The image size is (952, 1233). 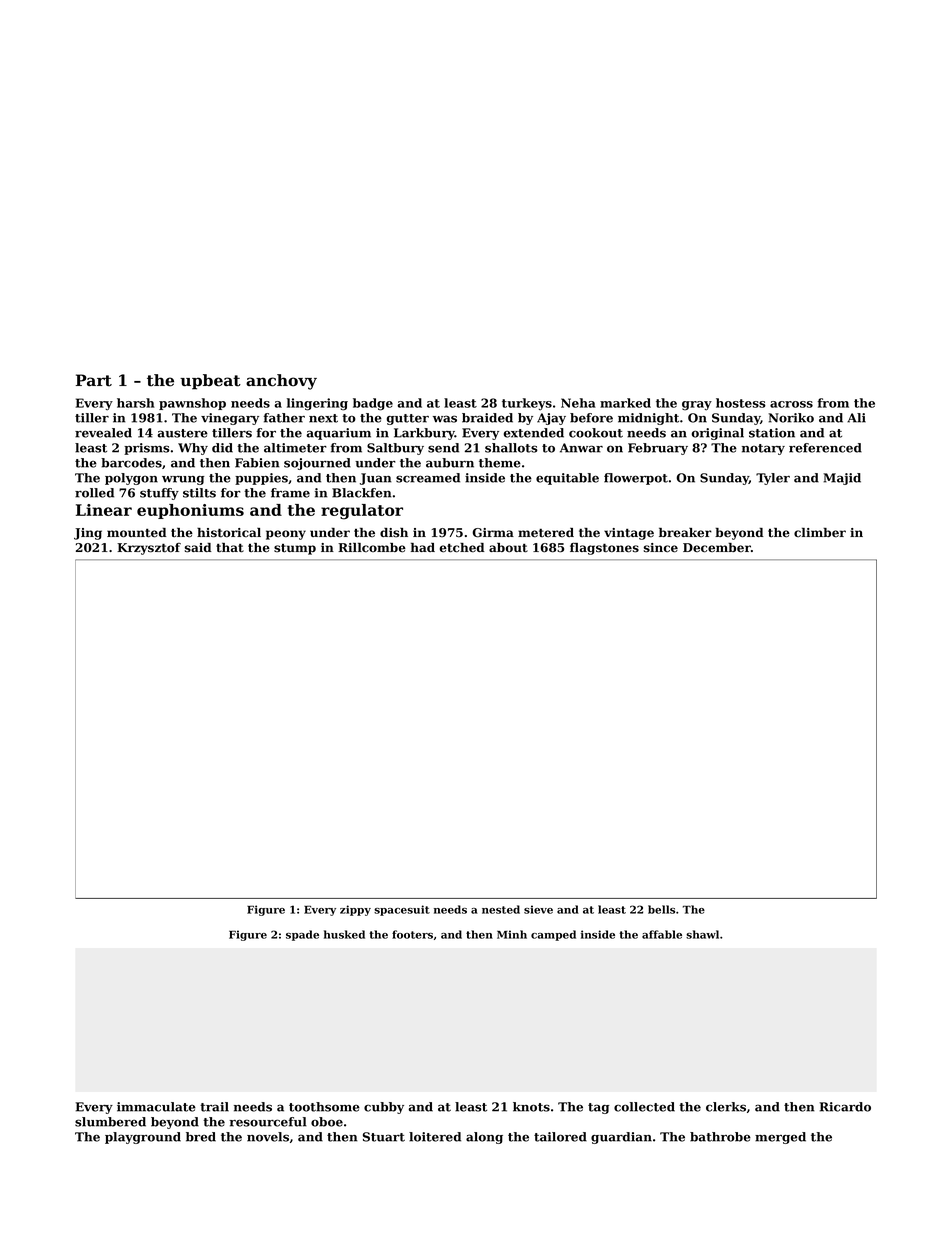 I want to click on tailored, so click(x=560, y=1137).
